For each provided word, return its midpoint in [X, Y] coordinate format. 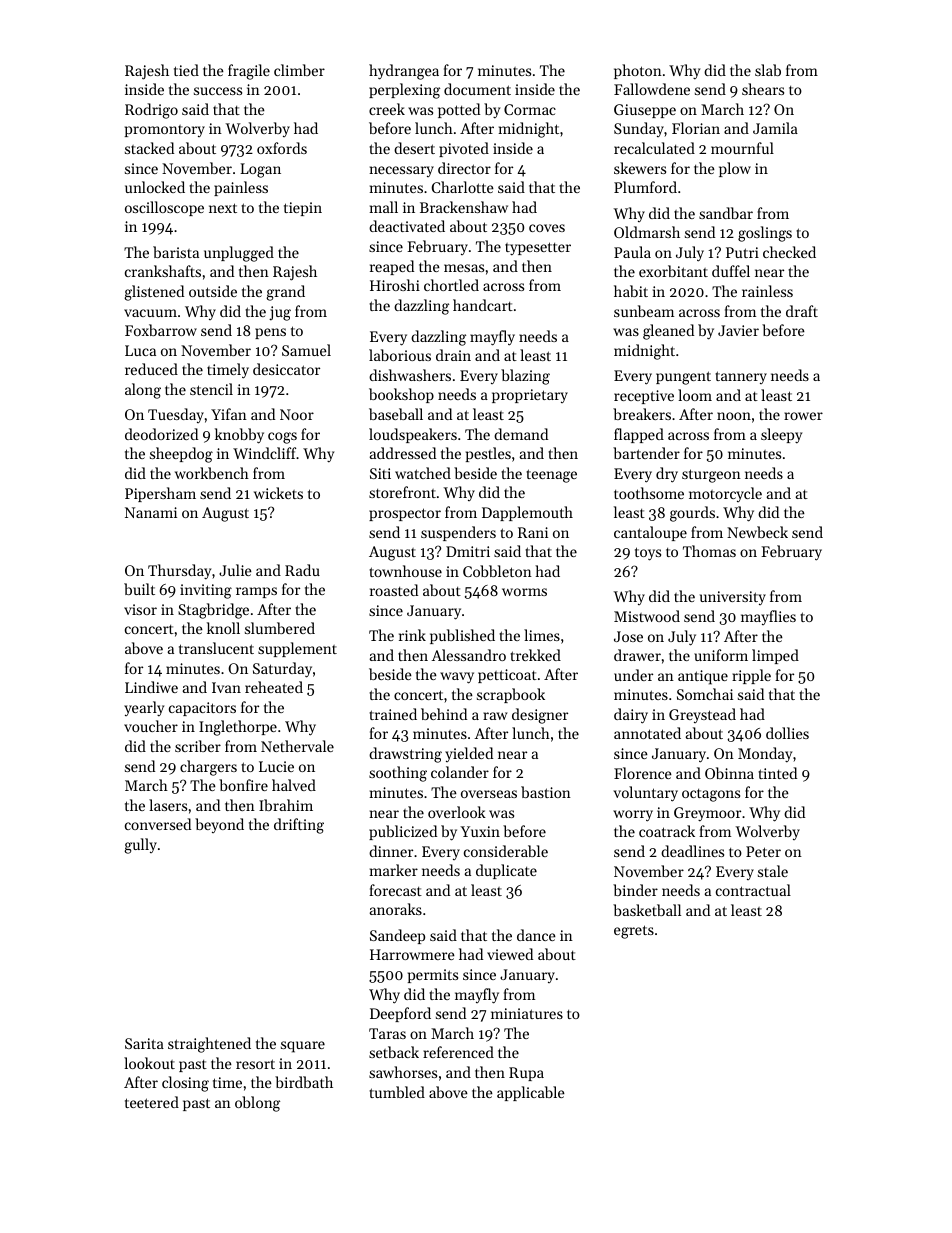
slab [768, 70]
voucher [151, 726]
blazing [525, 377]
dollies [787, 733]
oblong [257, 1104]
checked [789, 252]
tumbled [397, 1092]
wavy [457, 678]
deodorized [161, 434]
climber [299, 70]
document [477, 89]
